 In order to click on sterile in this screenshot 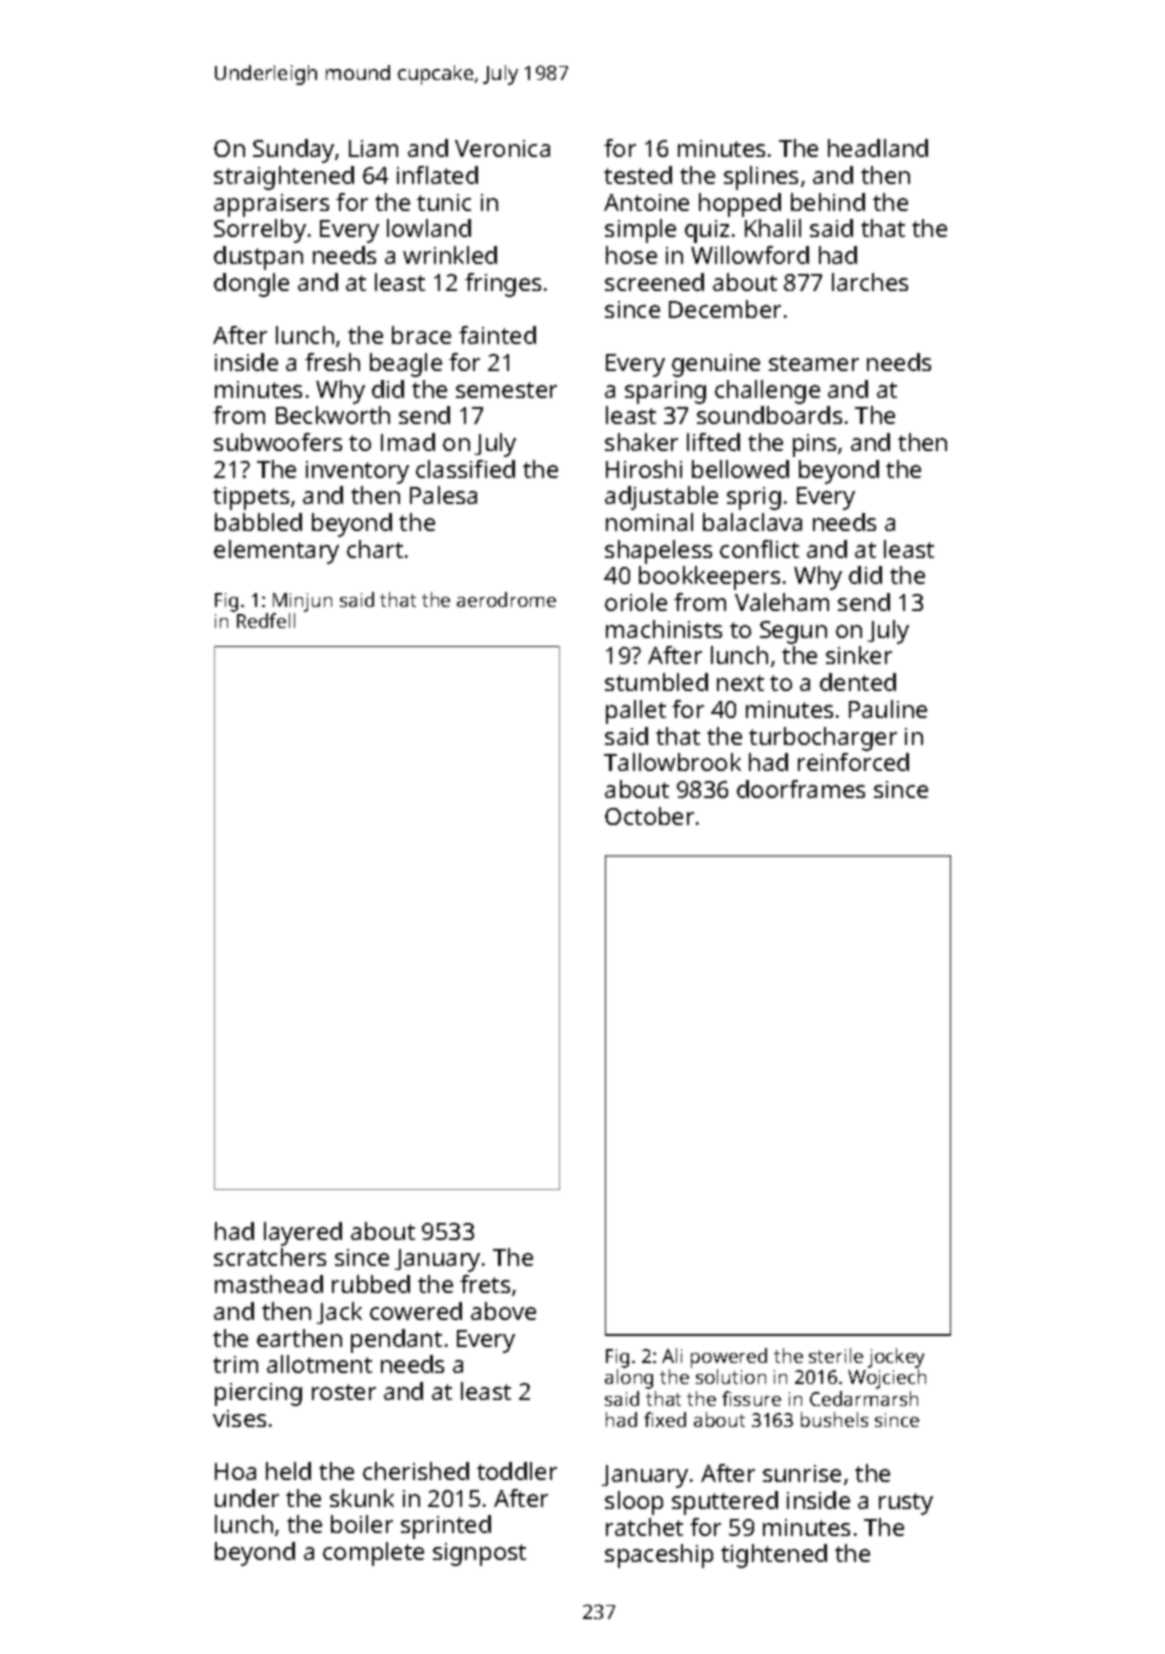, I will do `click(836, 1355)`.
